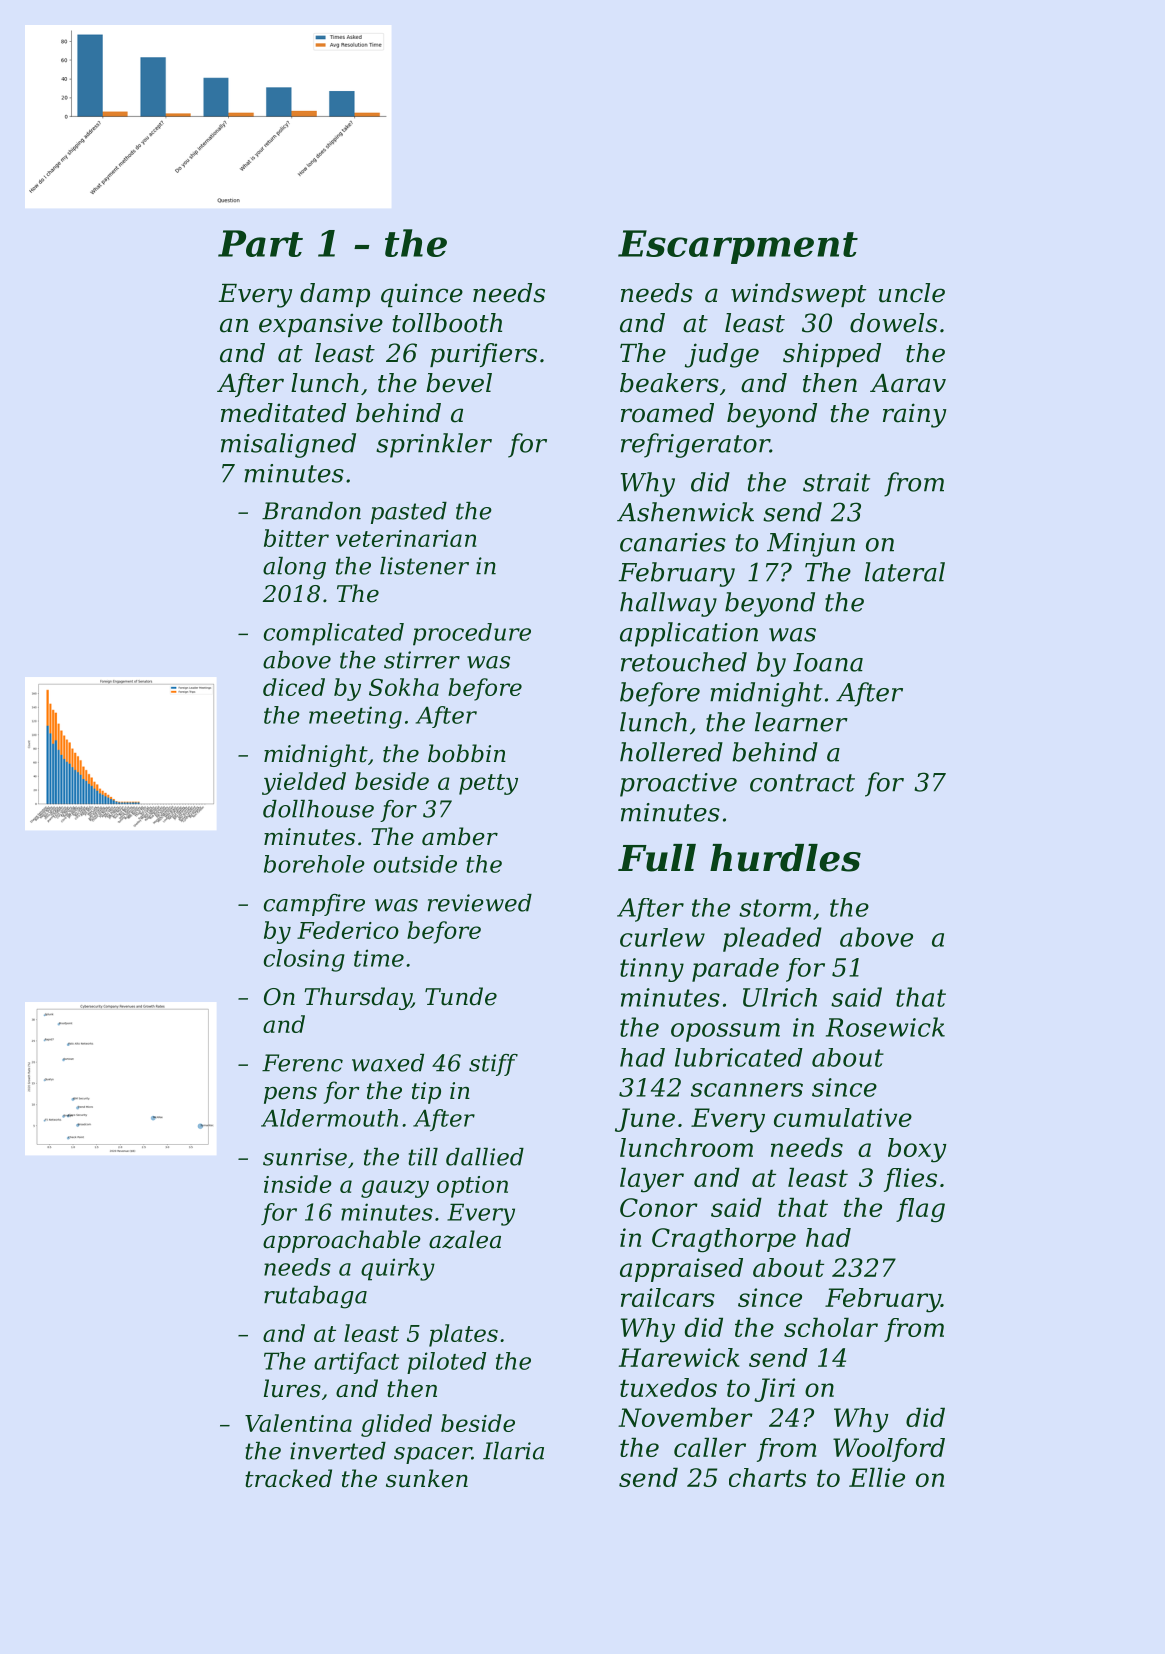 This screenshot has width=1165, height=1654. What do you see at coordinates (424, 566) in the screenshot?
I see `listener` at bounding box center [424, 566].
